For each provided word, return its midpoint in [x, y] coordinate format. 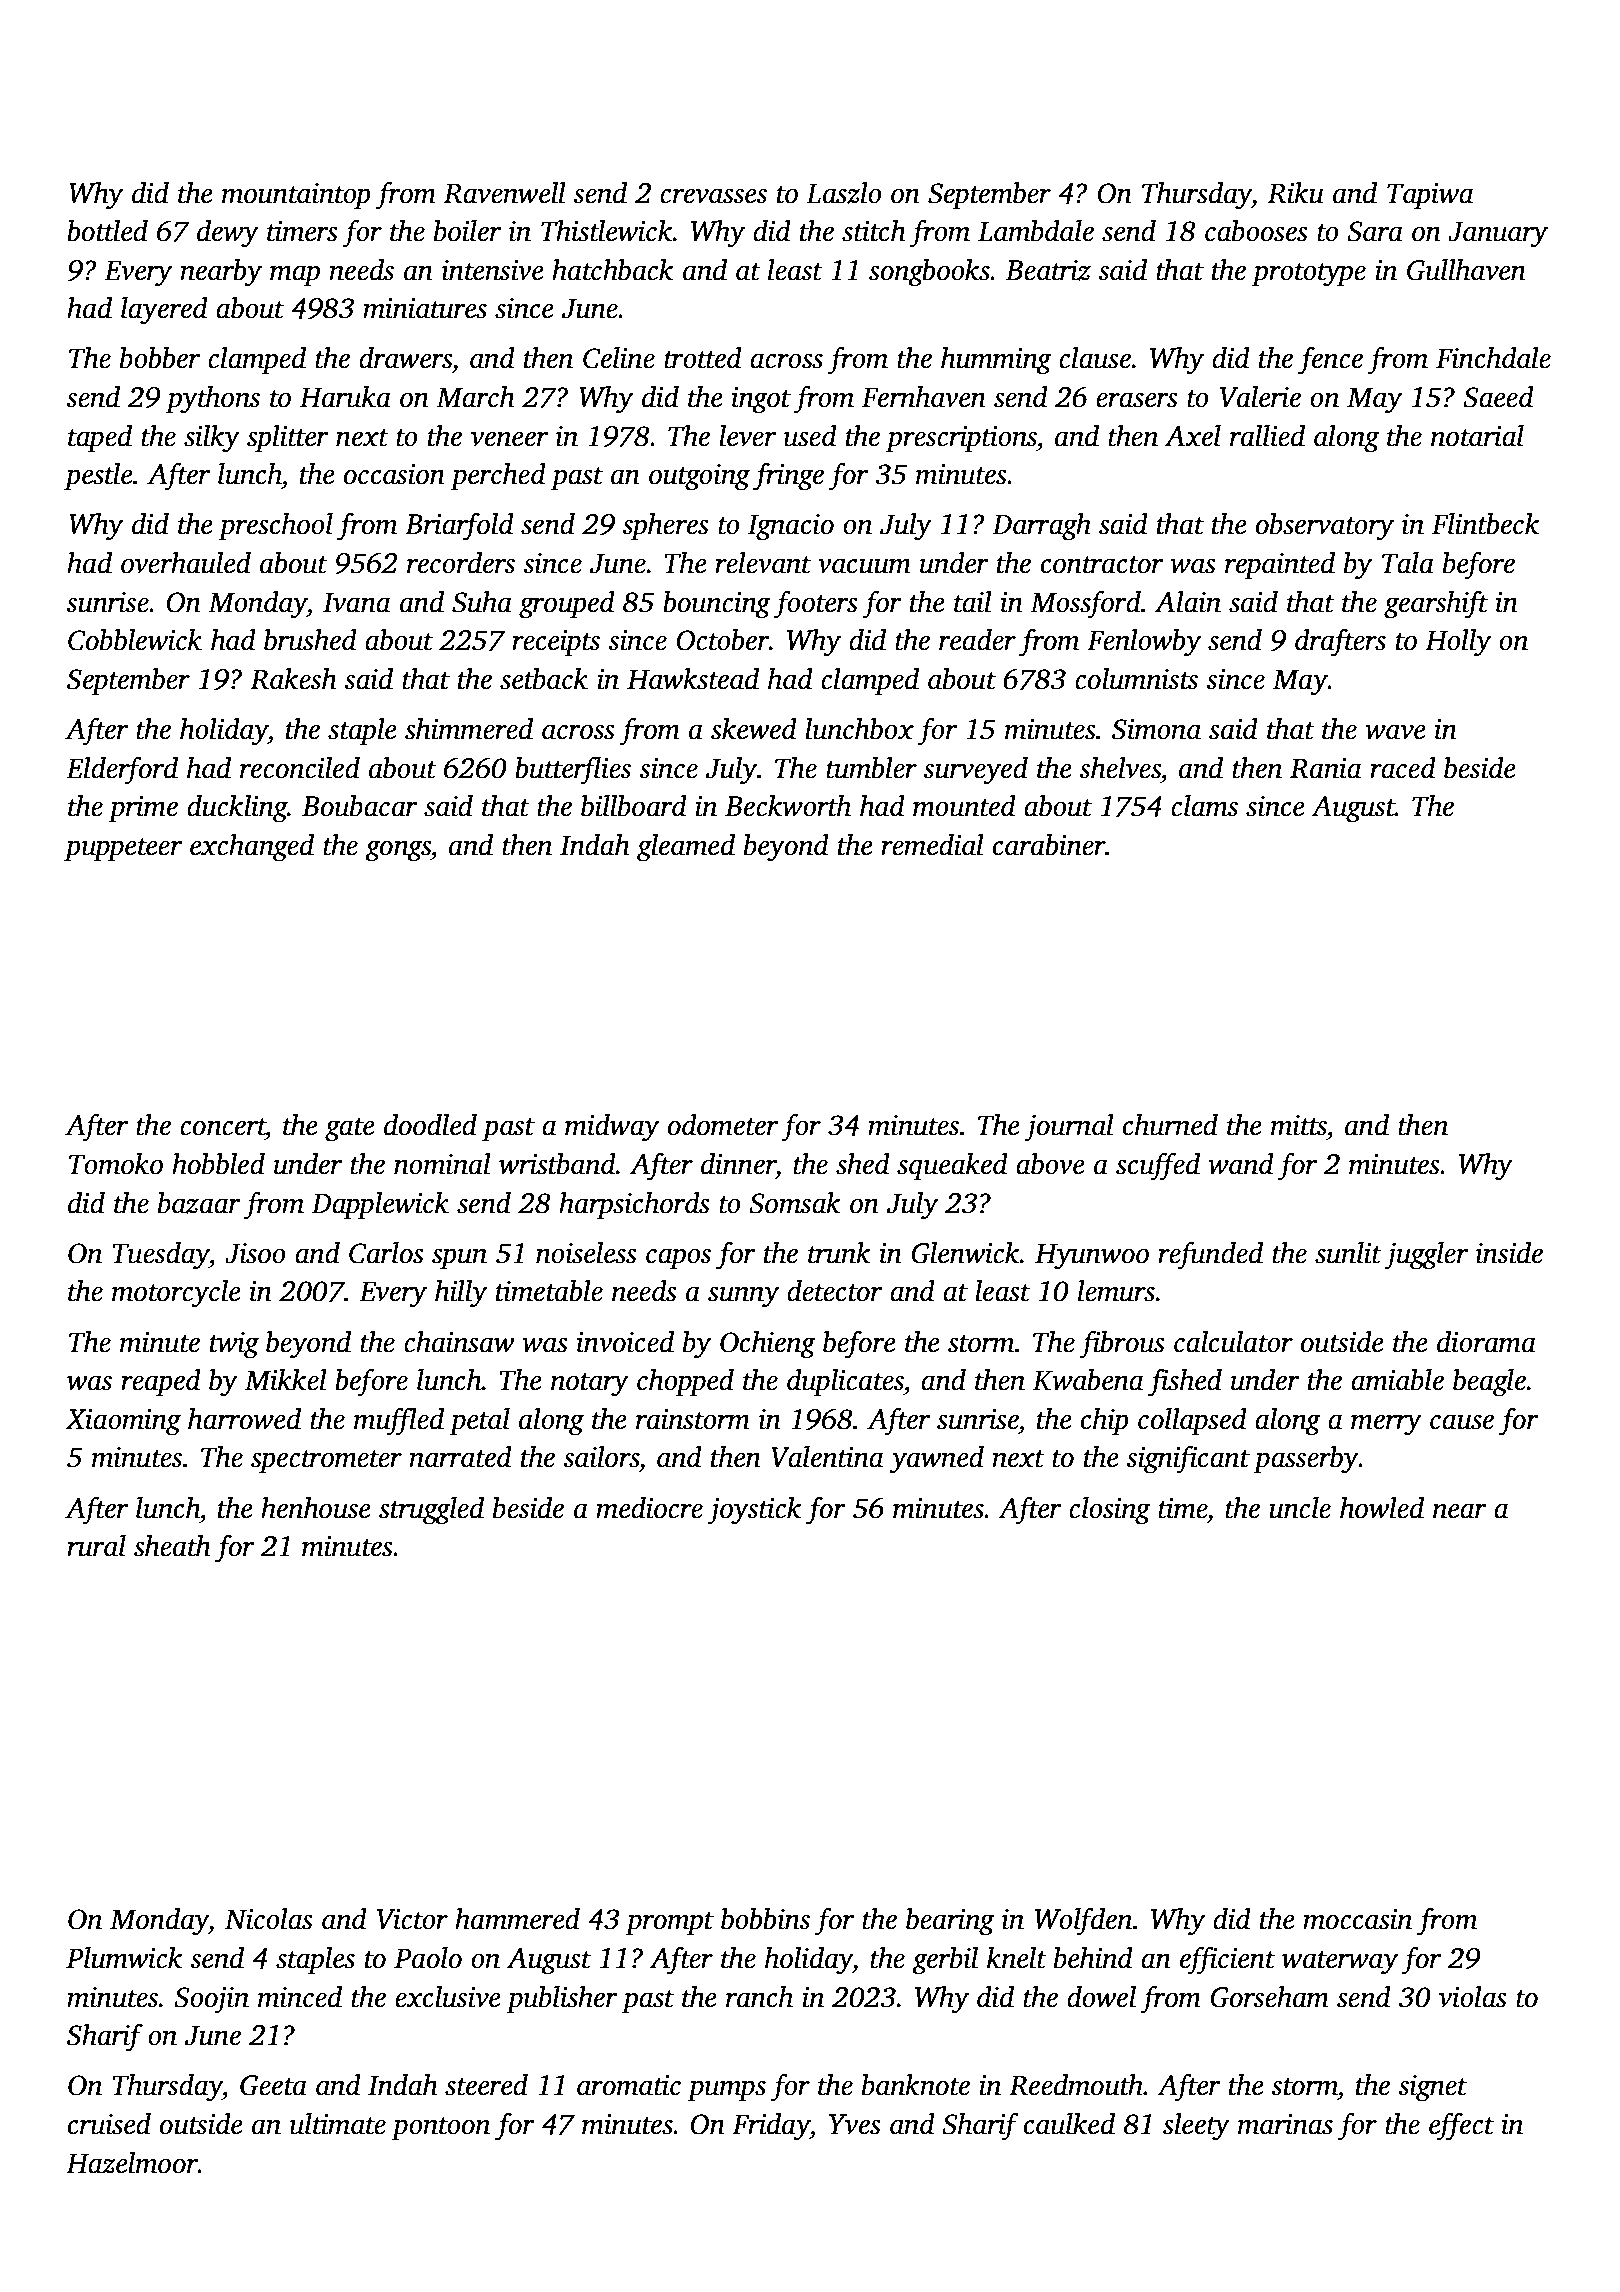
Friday [771, 2127]
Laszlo [844, 193]
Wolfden [1084, 1921]
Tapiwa [1430, 196]
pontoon [440, 2129]
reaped [161, 1383]
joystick [754, 1511]
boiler [467, 231]
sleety [1196, 2127]
